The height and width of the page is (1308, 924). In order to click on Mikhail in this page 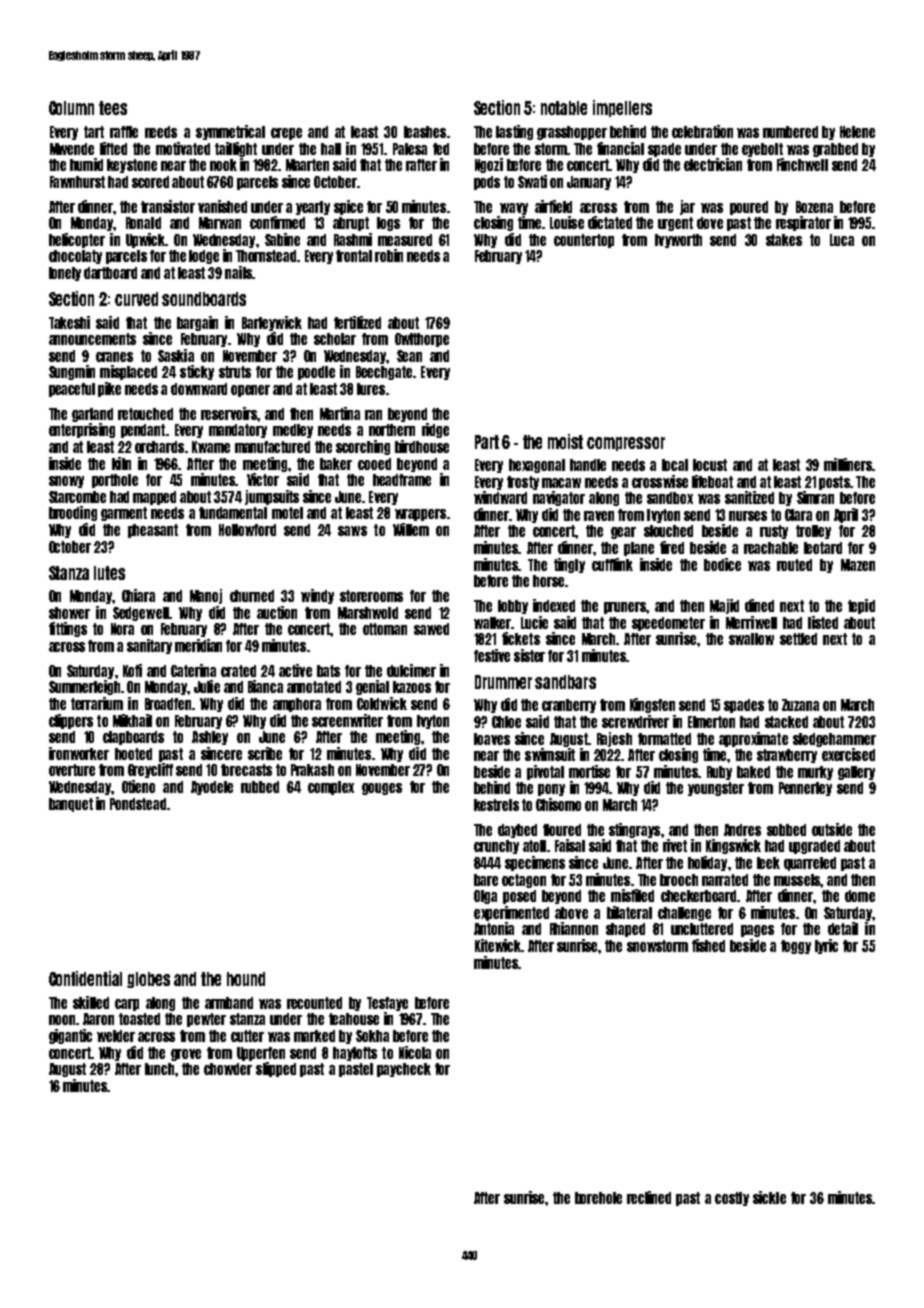, I will do `click(132, 720)`.
